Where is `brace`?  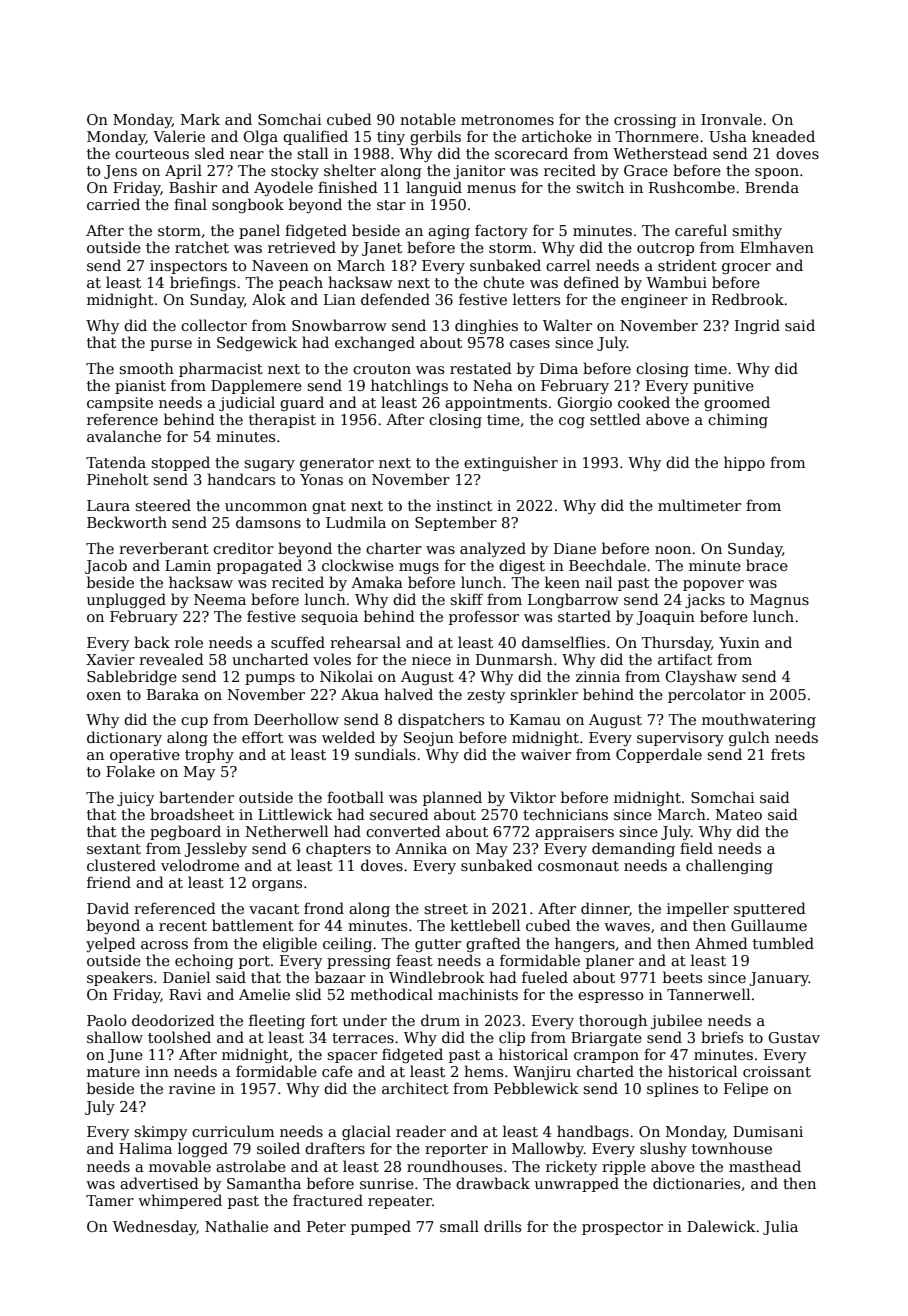
brace is located at coordinates (767, 565).
